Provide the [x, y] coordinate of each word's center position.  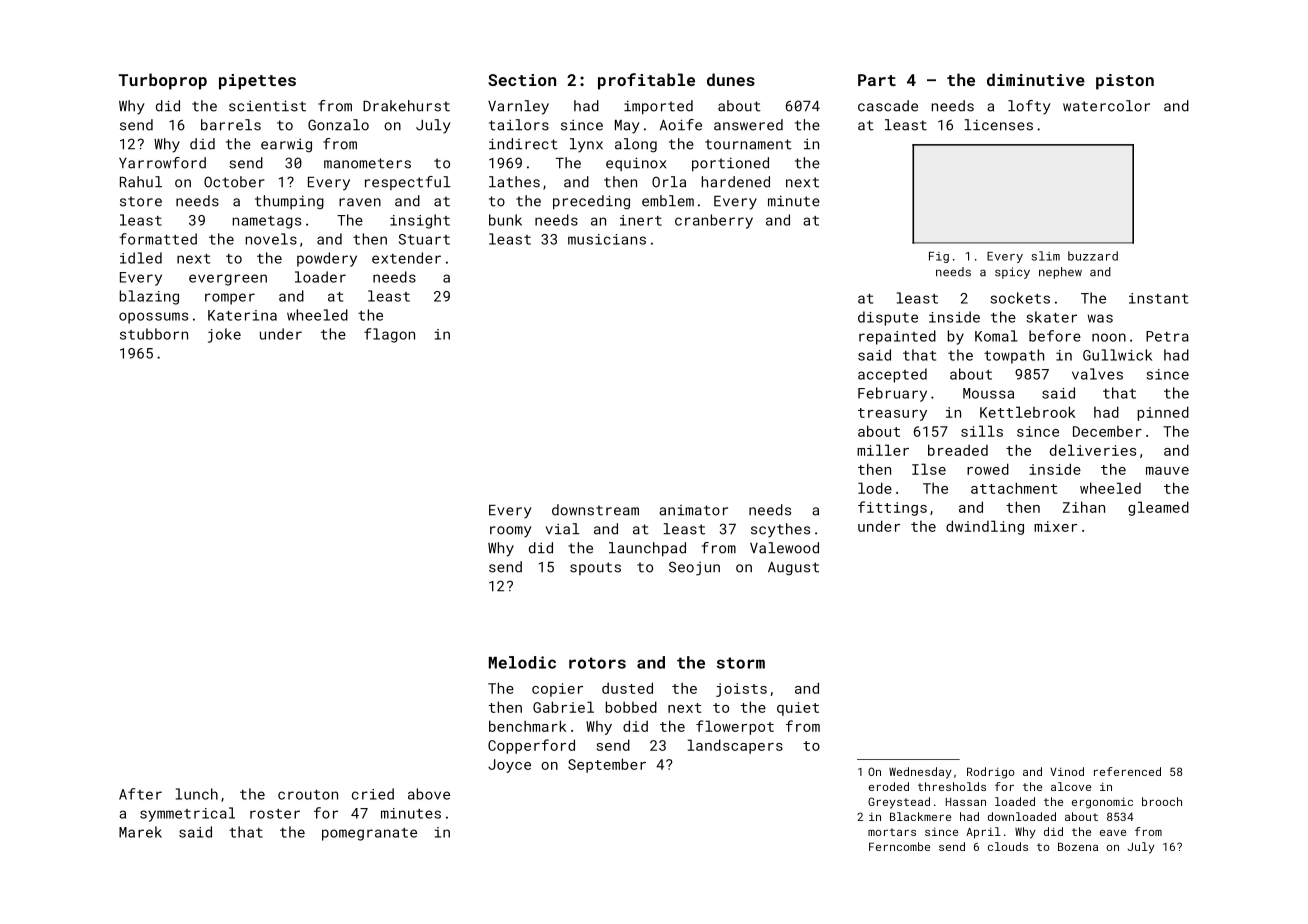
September [607, 765]
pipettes [257, 82]
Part [877, 80]
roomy [511, 532]
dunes [731, 79]
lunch [197, 794]
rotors [597, 663]
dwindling [985, 527]
